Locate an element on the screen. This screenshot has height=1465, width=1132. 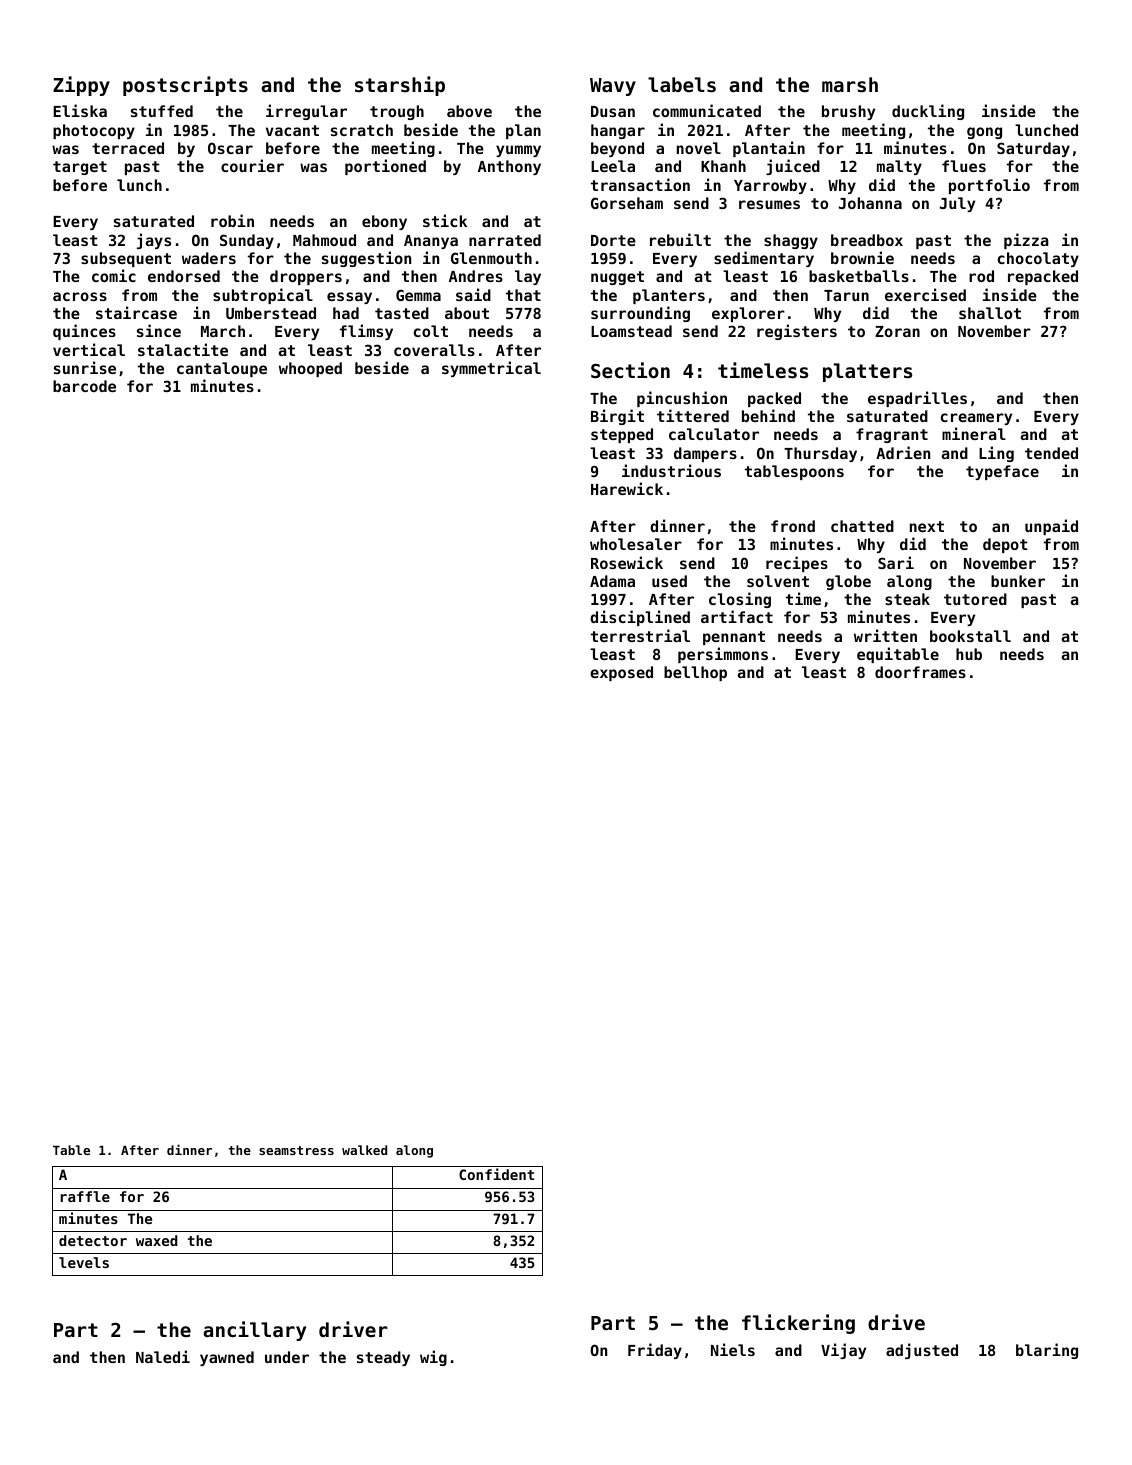
marsh is located at coordinates (850, 84).
